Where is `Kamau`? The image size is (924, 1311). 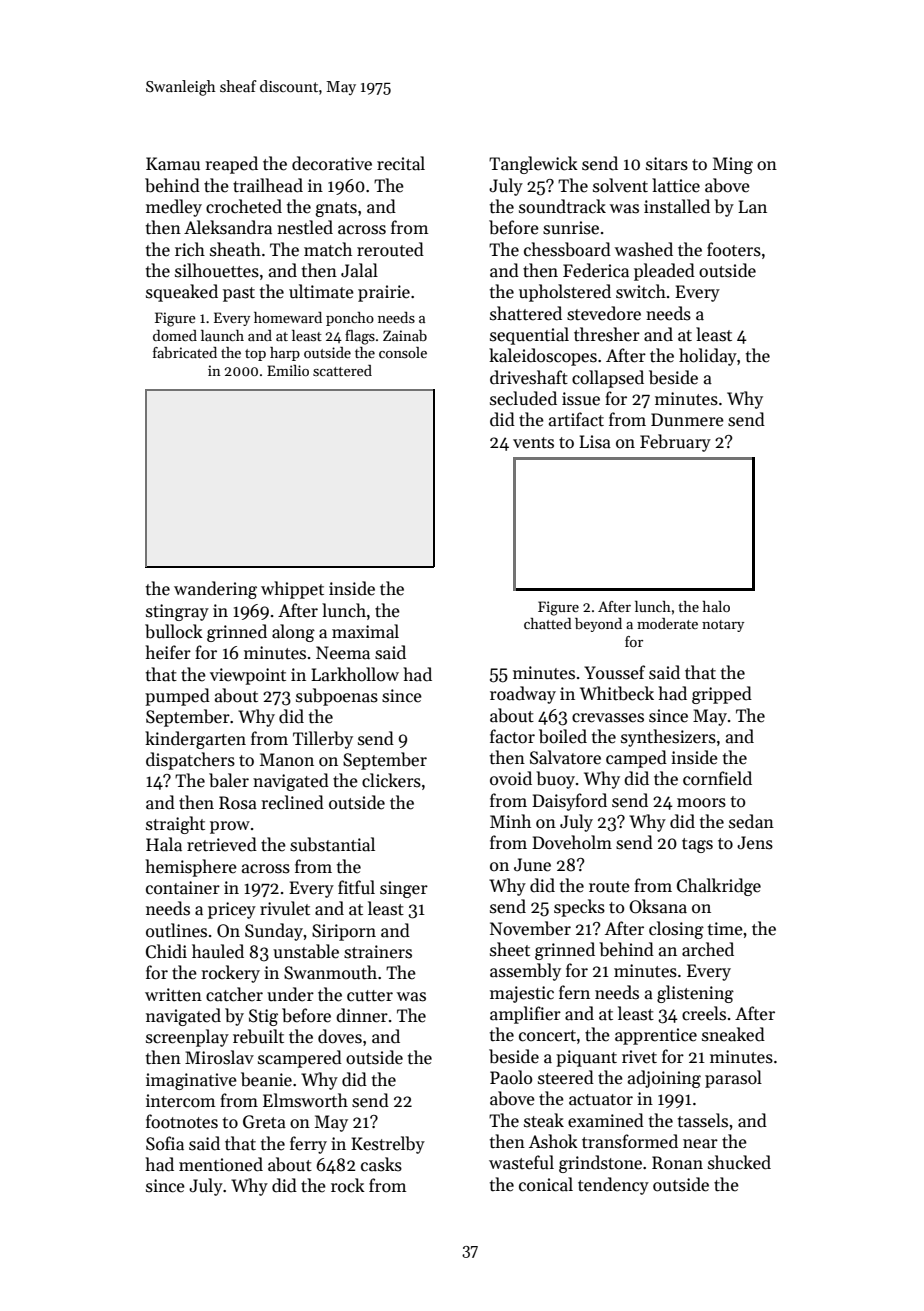 Kamau is located at coordinates (173, 164).
